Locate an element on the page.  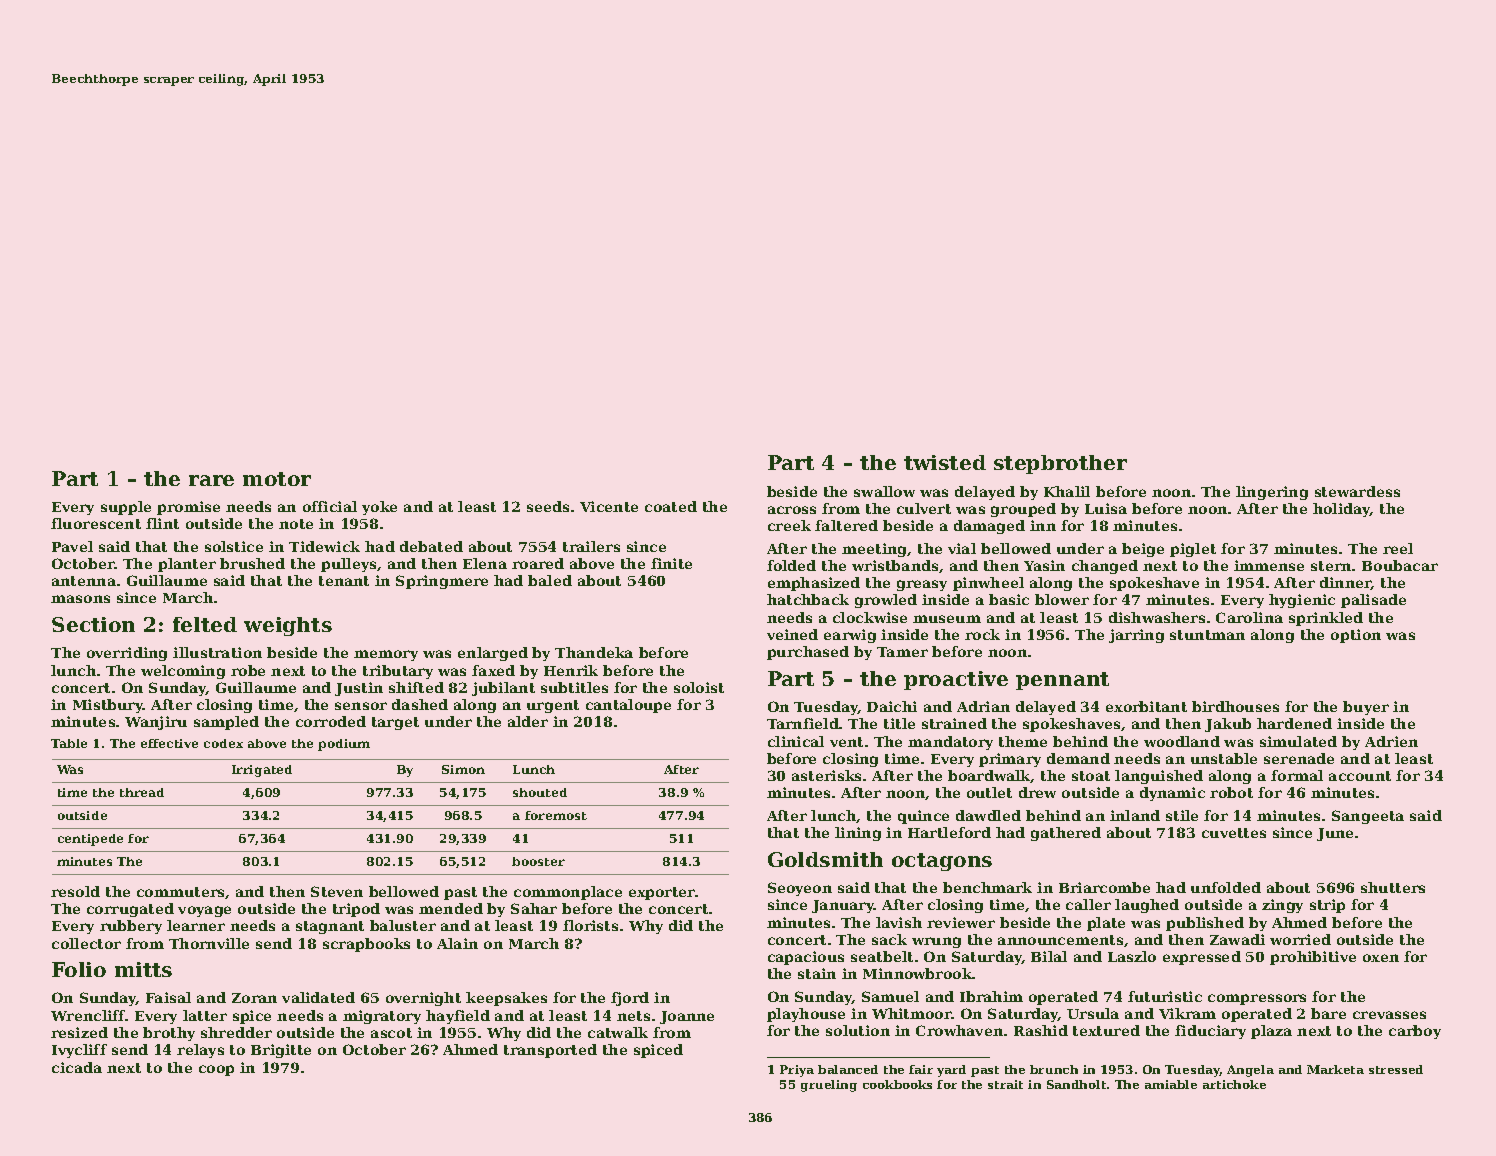
stepbrother is located at coordinates (1060, 464).
